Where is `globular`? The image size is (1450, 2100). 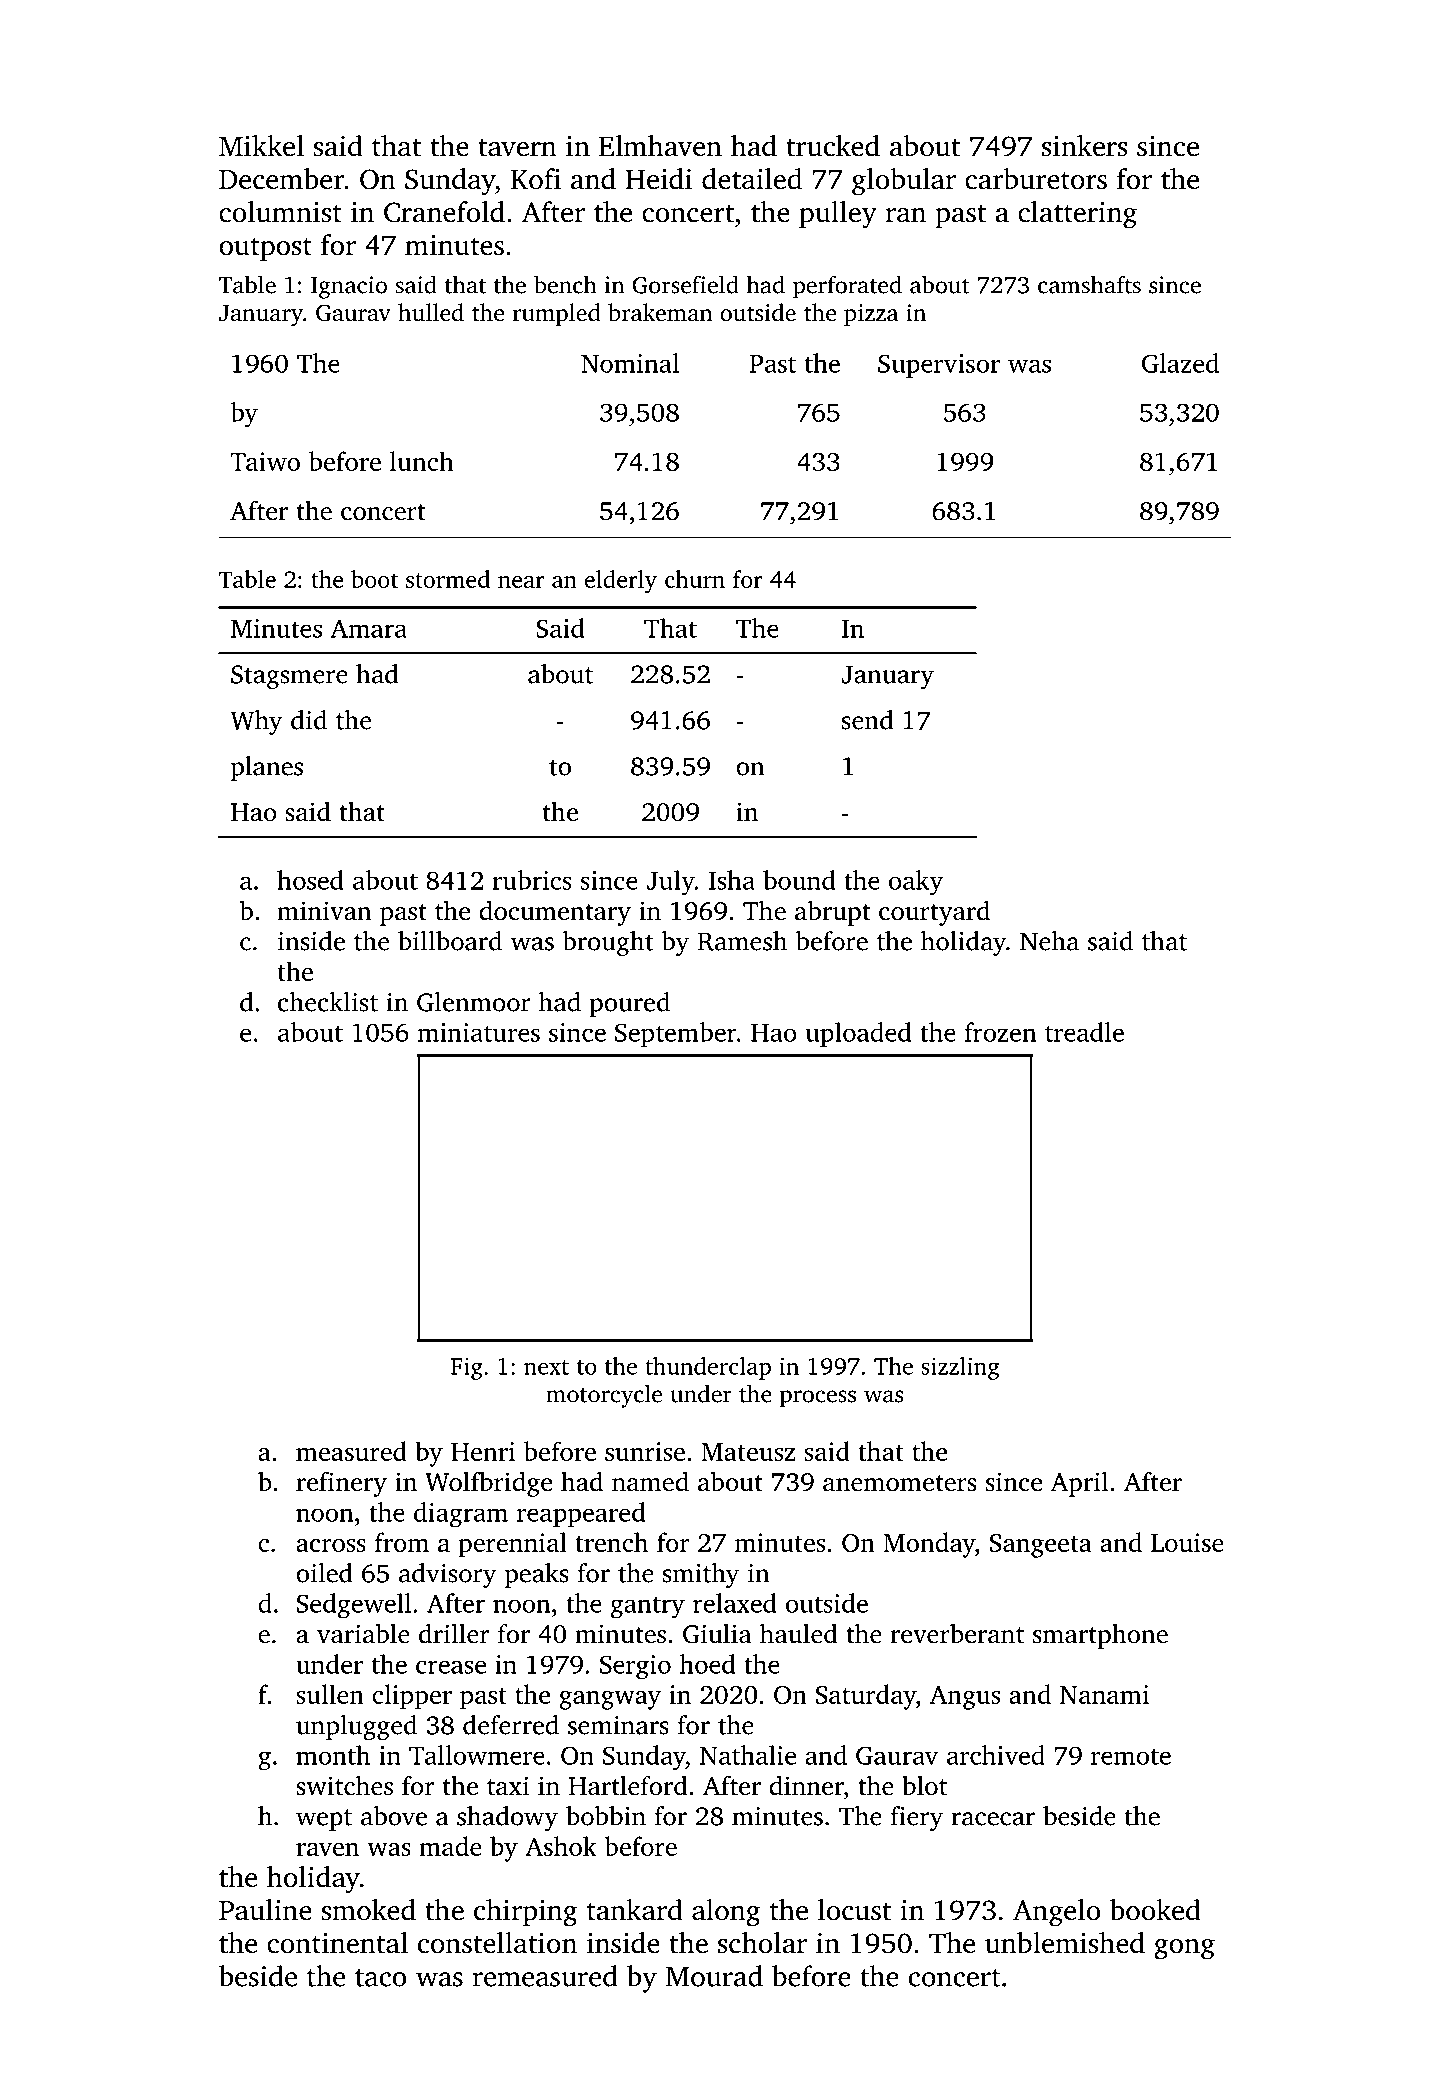 globular is located at coordinates (904, 182).
